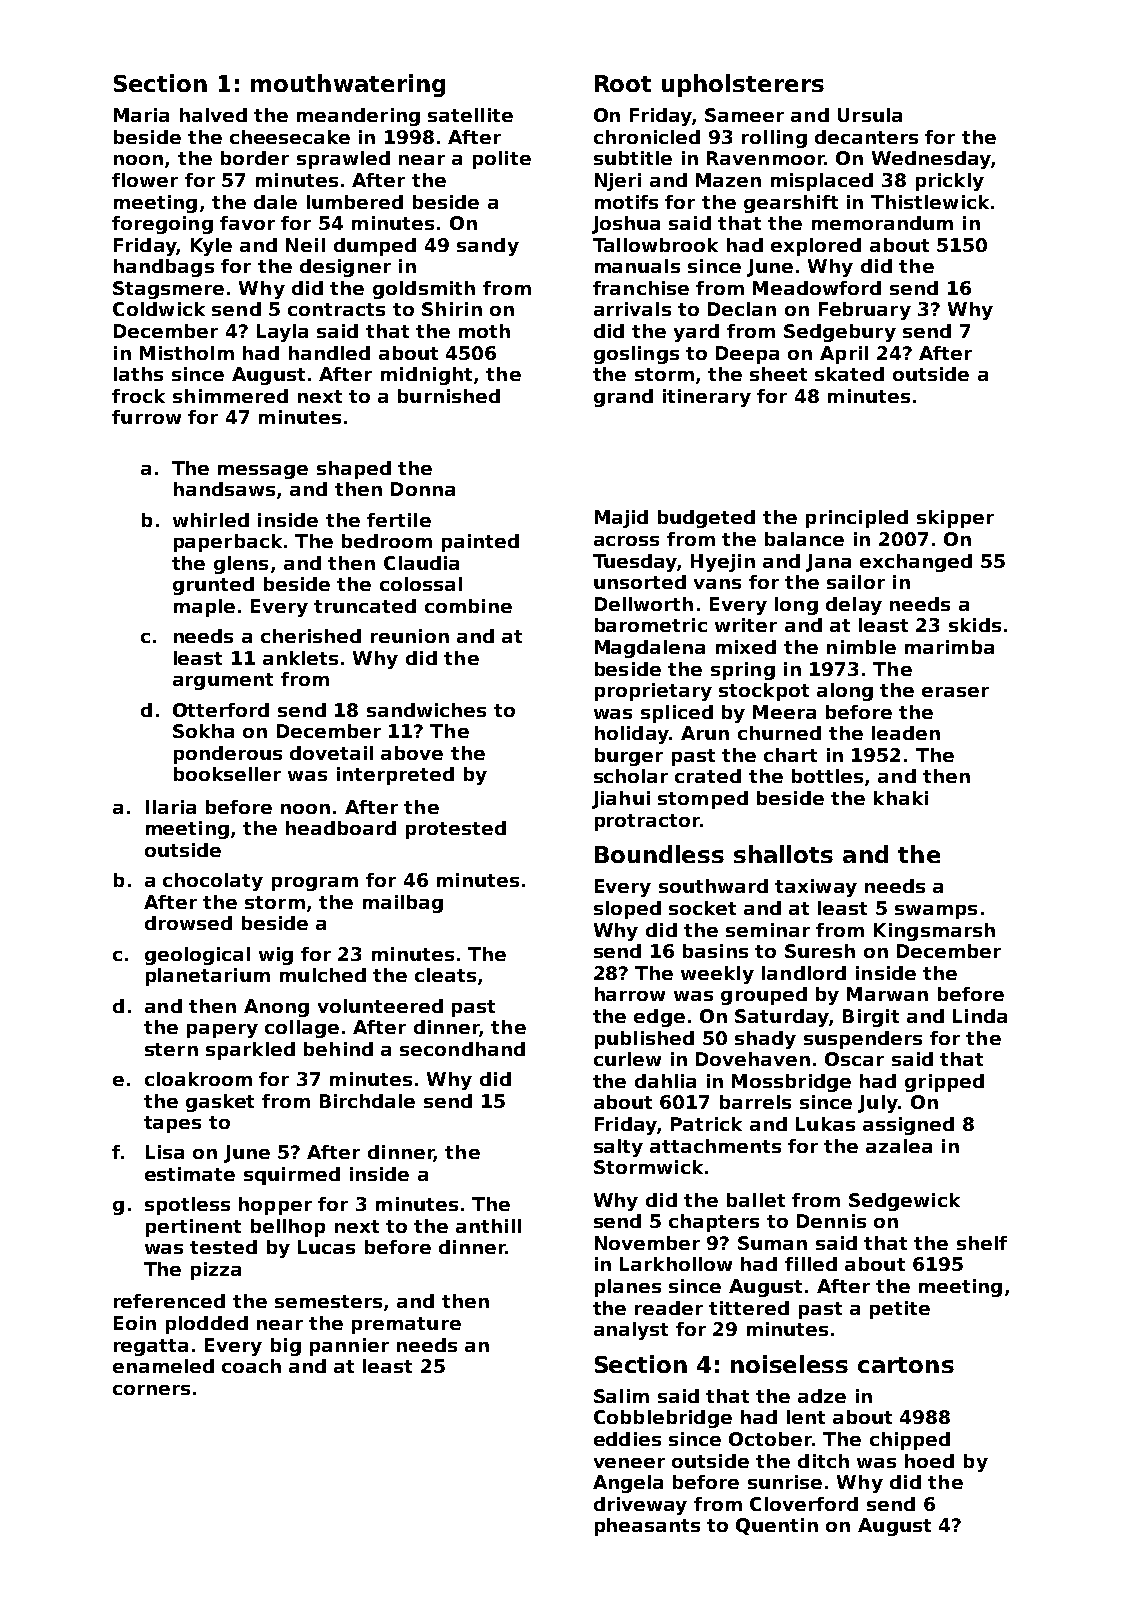 This screenshot has width=1125, height=1599. I want to click on secondhand, so click(462, 1049).
